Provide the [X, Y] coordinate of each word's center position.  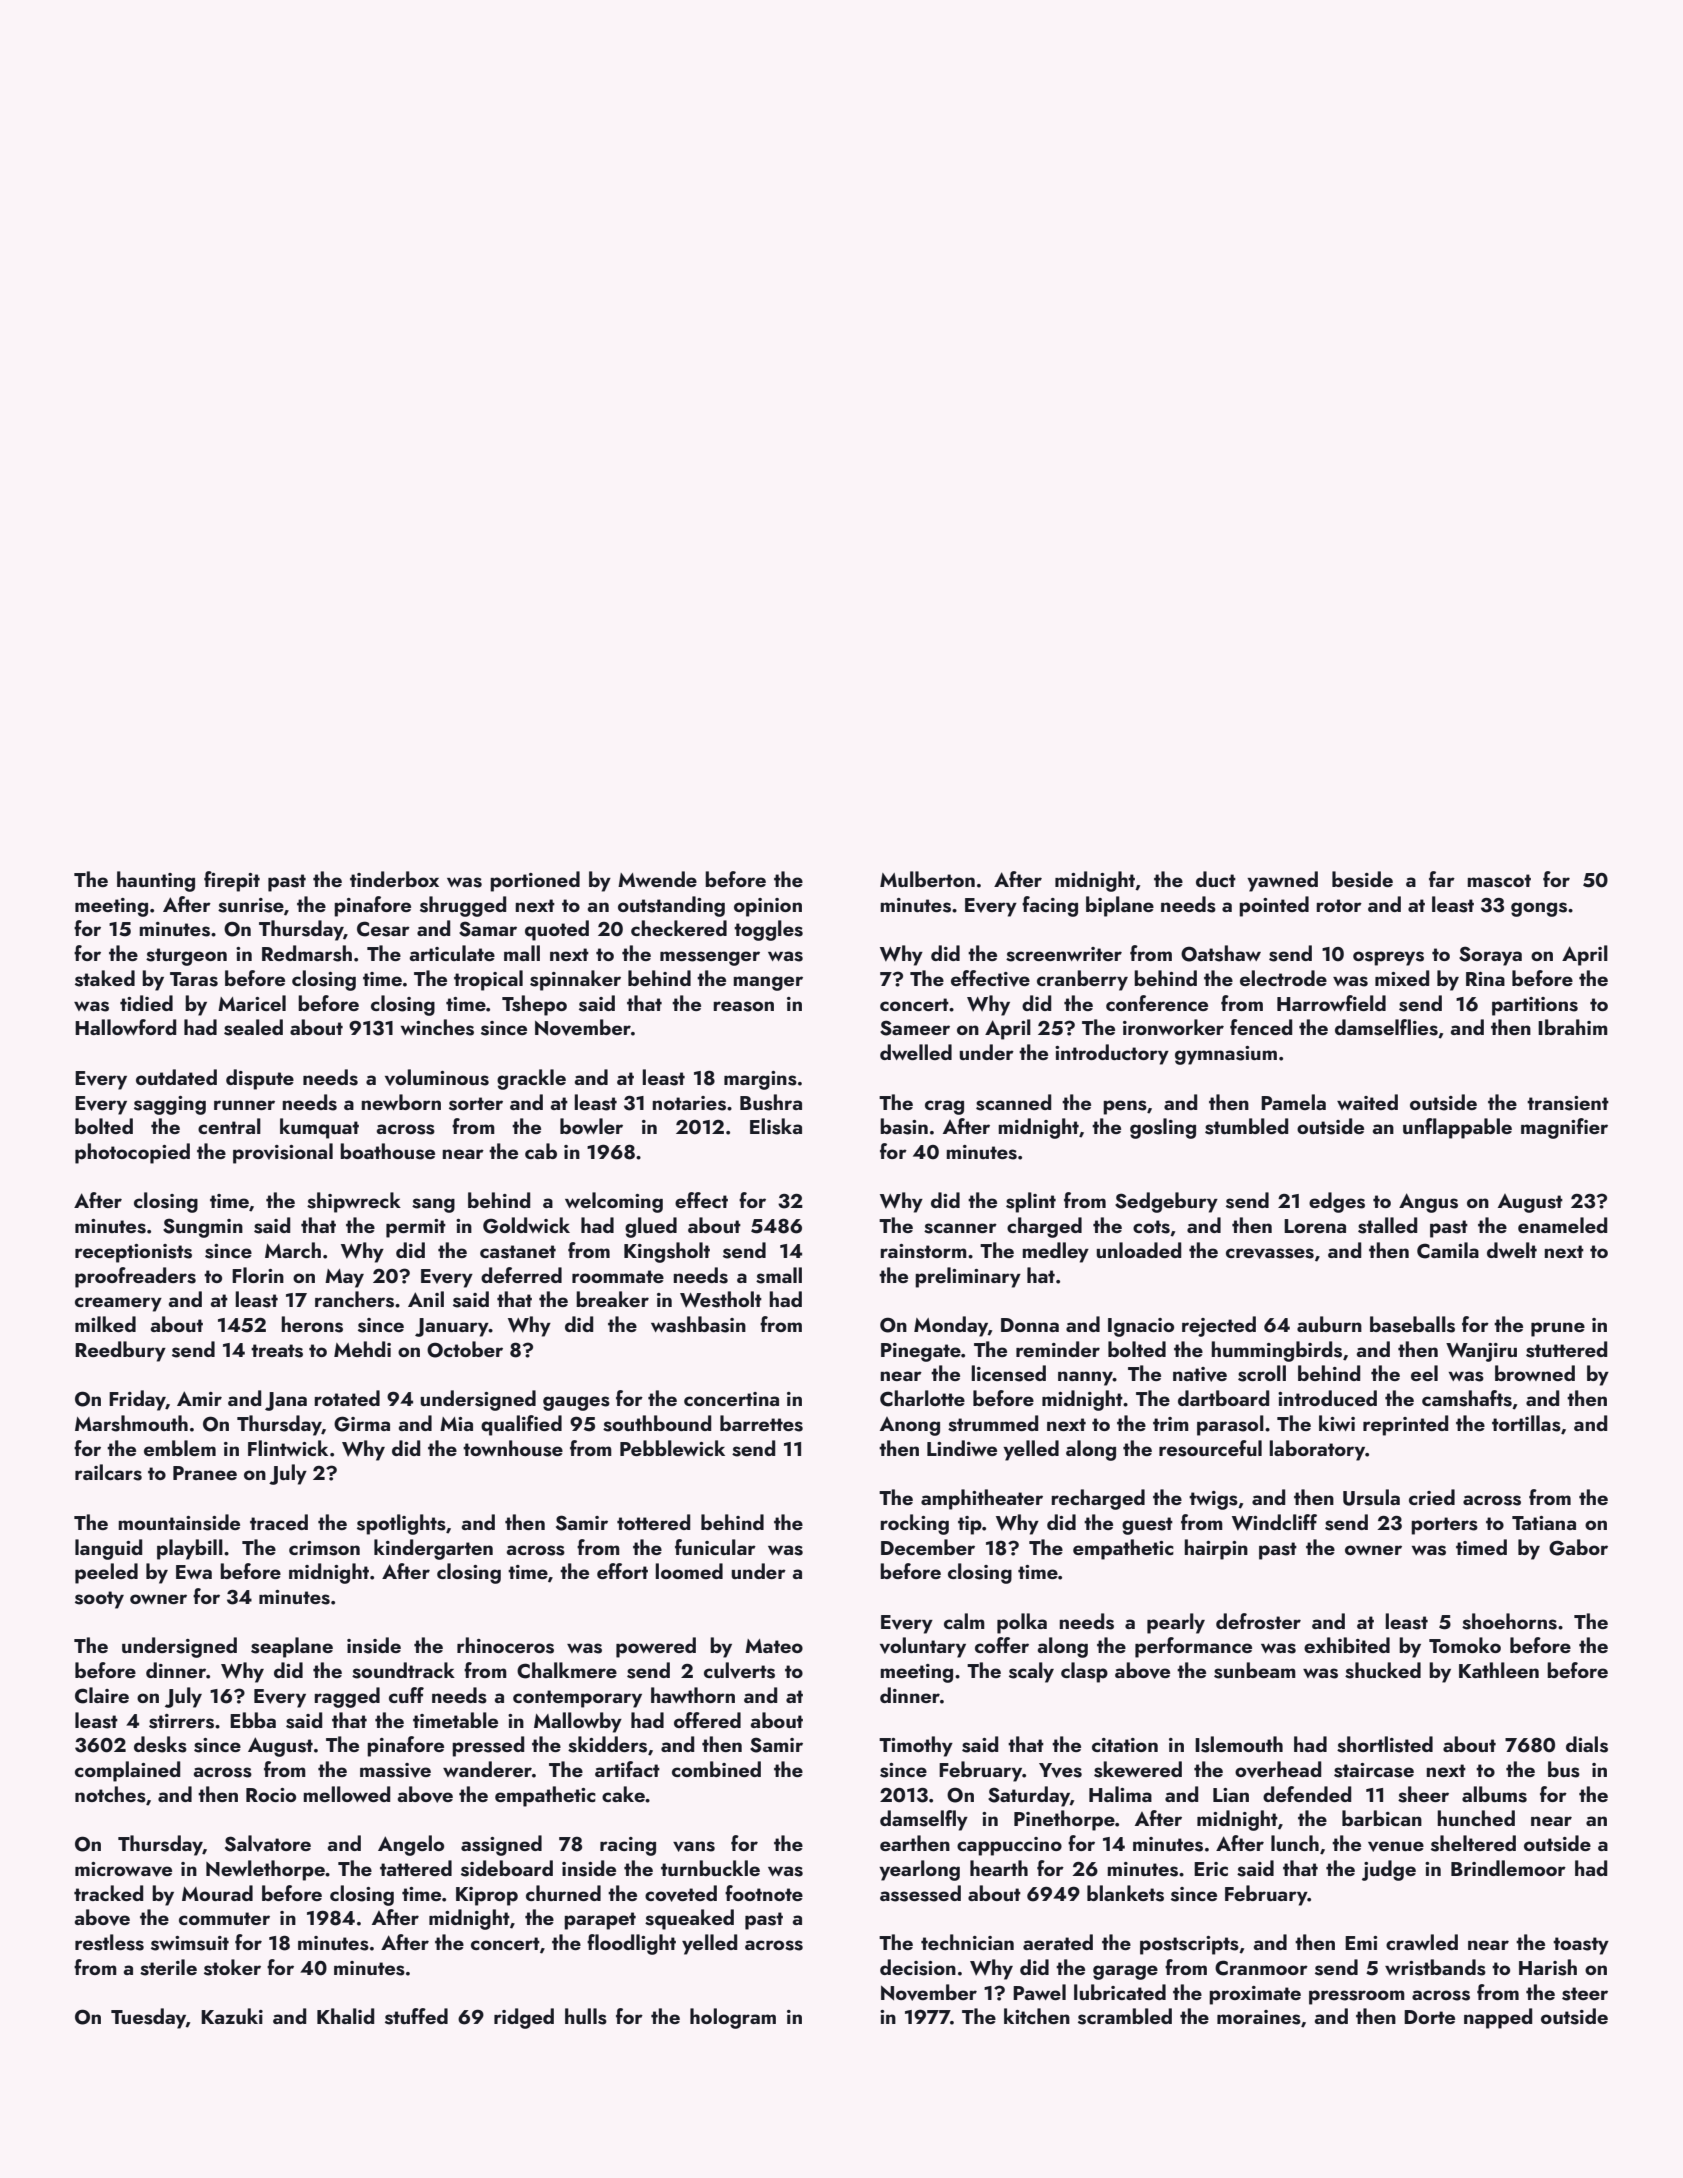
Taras [194, 979]
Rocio [271, 1795]
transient [1568, 1103]
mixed [1402, 978]
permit [416, 1228]
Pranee [205, 1473]
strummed [993, 1423]
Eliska [776, 1126]
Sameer [915, 1028]
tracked [108, 1893]
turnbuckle [710, 1868]
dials [1587, 1744]
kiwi [1337, 1423]
